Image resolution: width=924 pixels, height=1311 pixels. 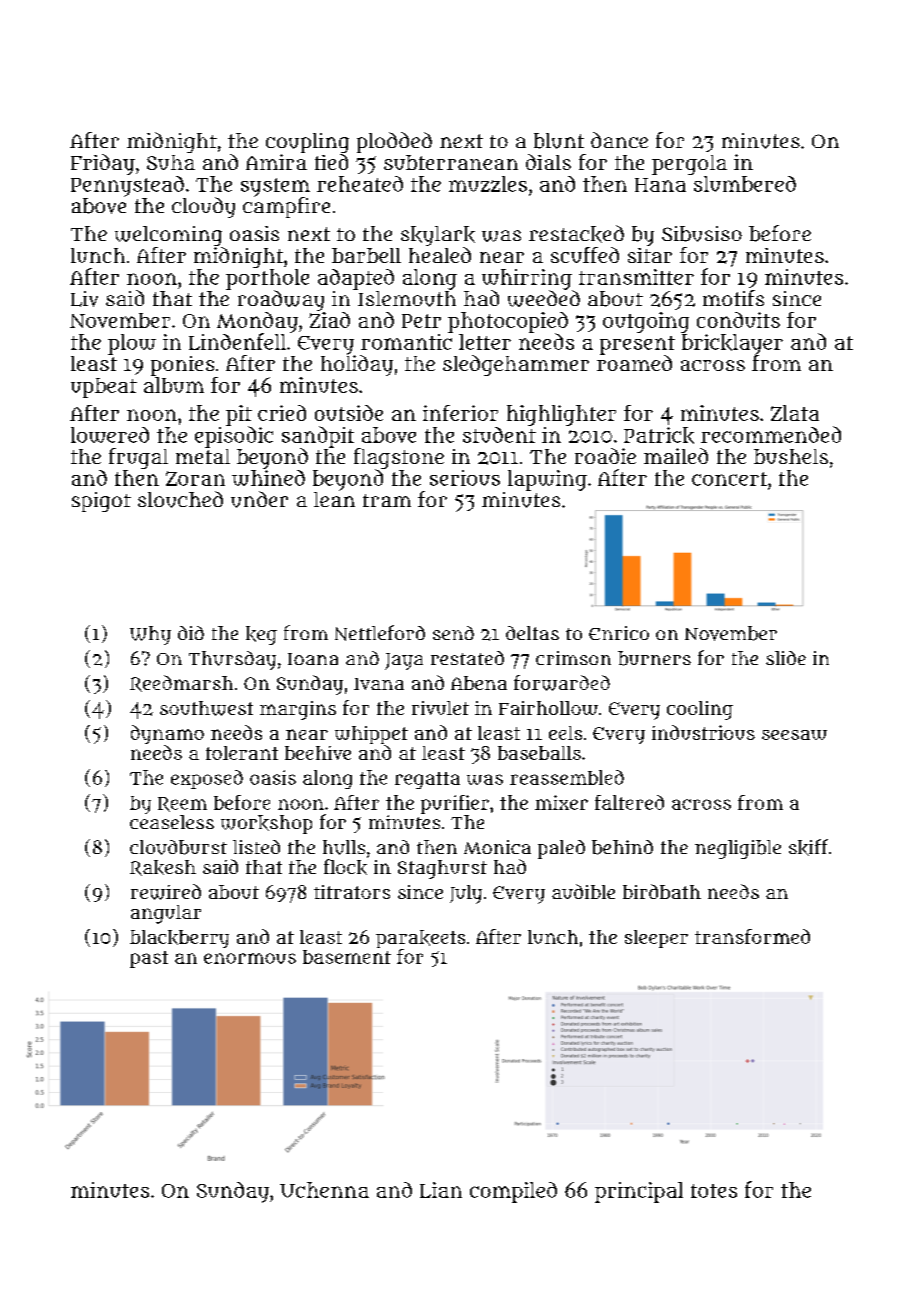 What do you see at coordinates (149, 959) in the screenshot?
I see `past` at bounding box center [149, 959].
